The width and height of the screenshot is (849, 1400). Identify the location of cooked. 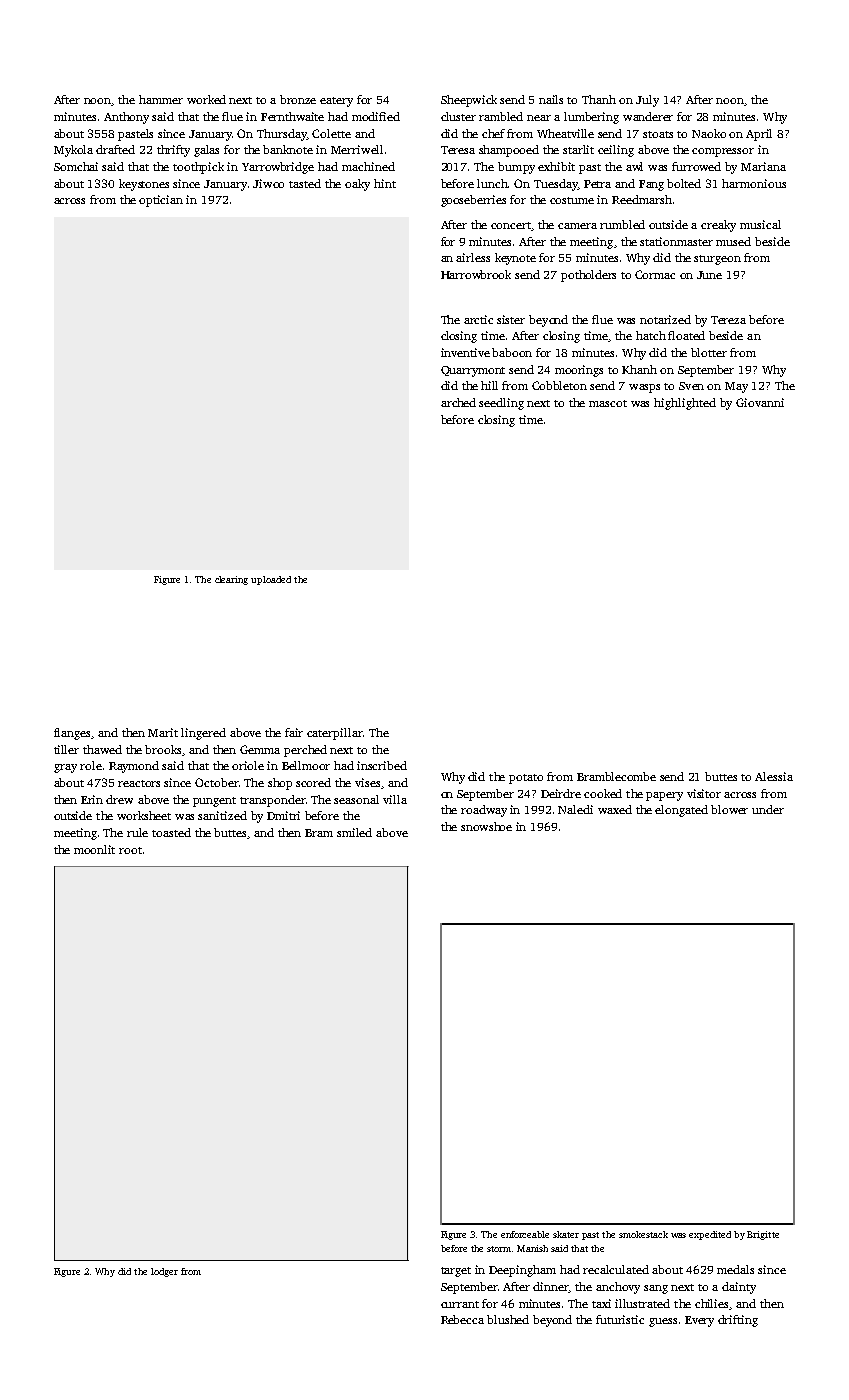
(603, 793).
